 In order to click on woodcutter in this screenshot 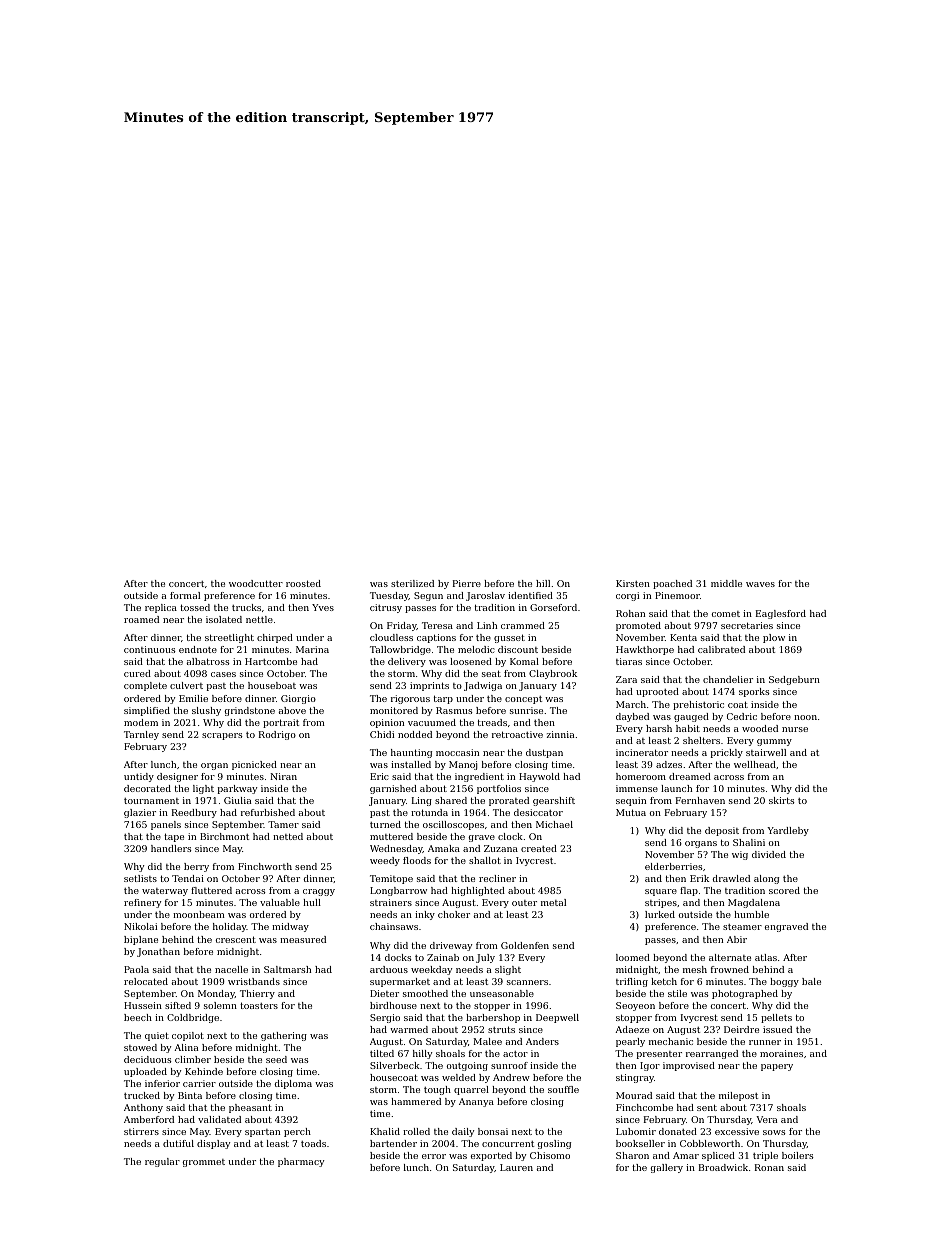, I will do `click(256, 583)`.
